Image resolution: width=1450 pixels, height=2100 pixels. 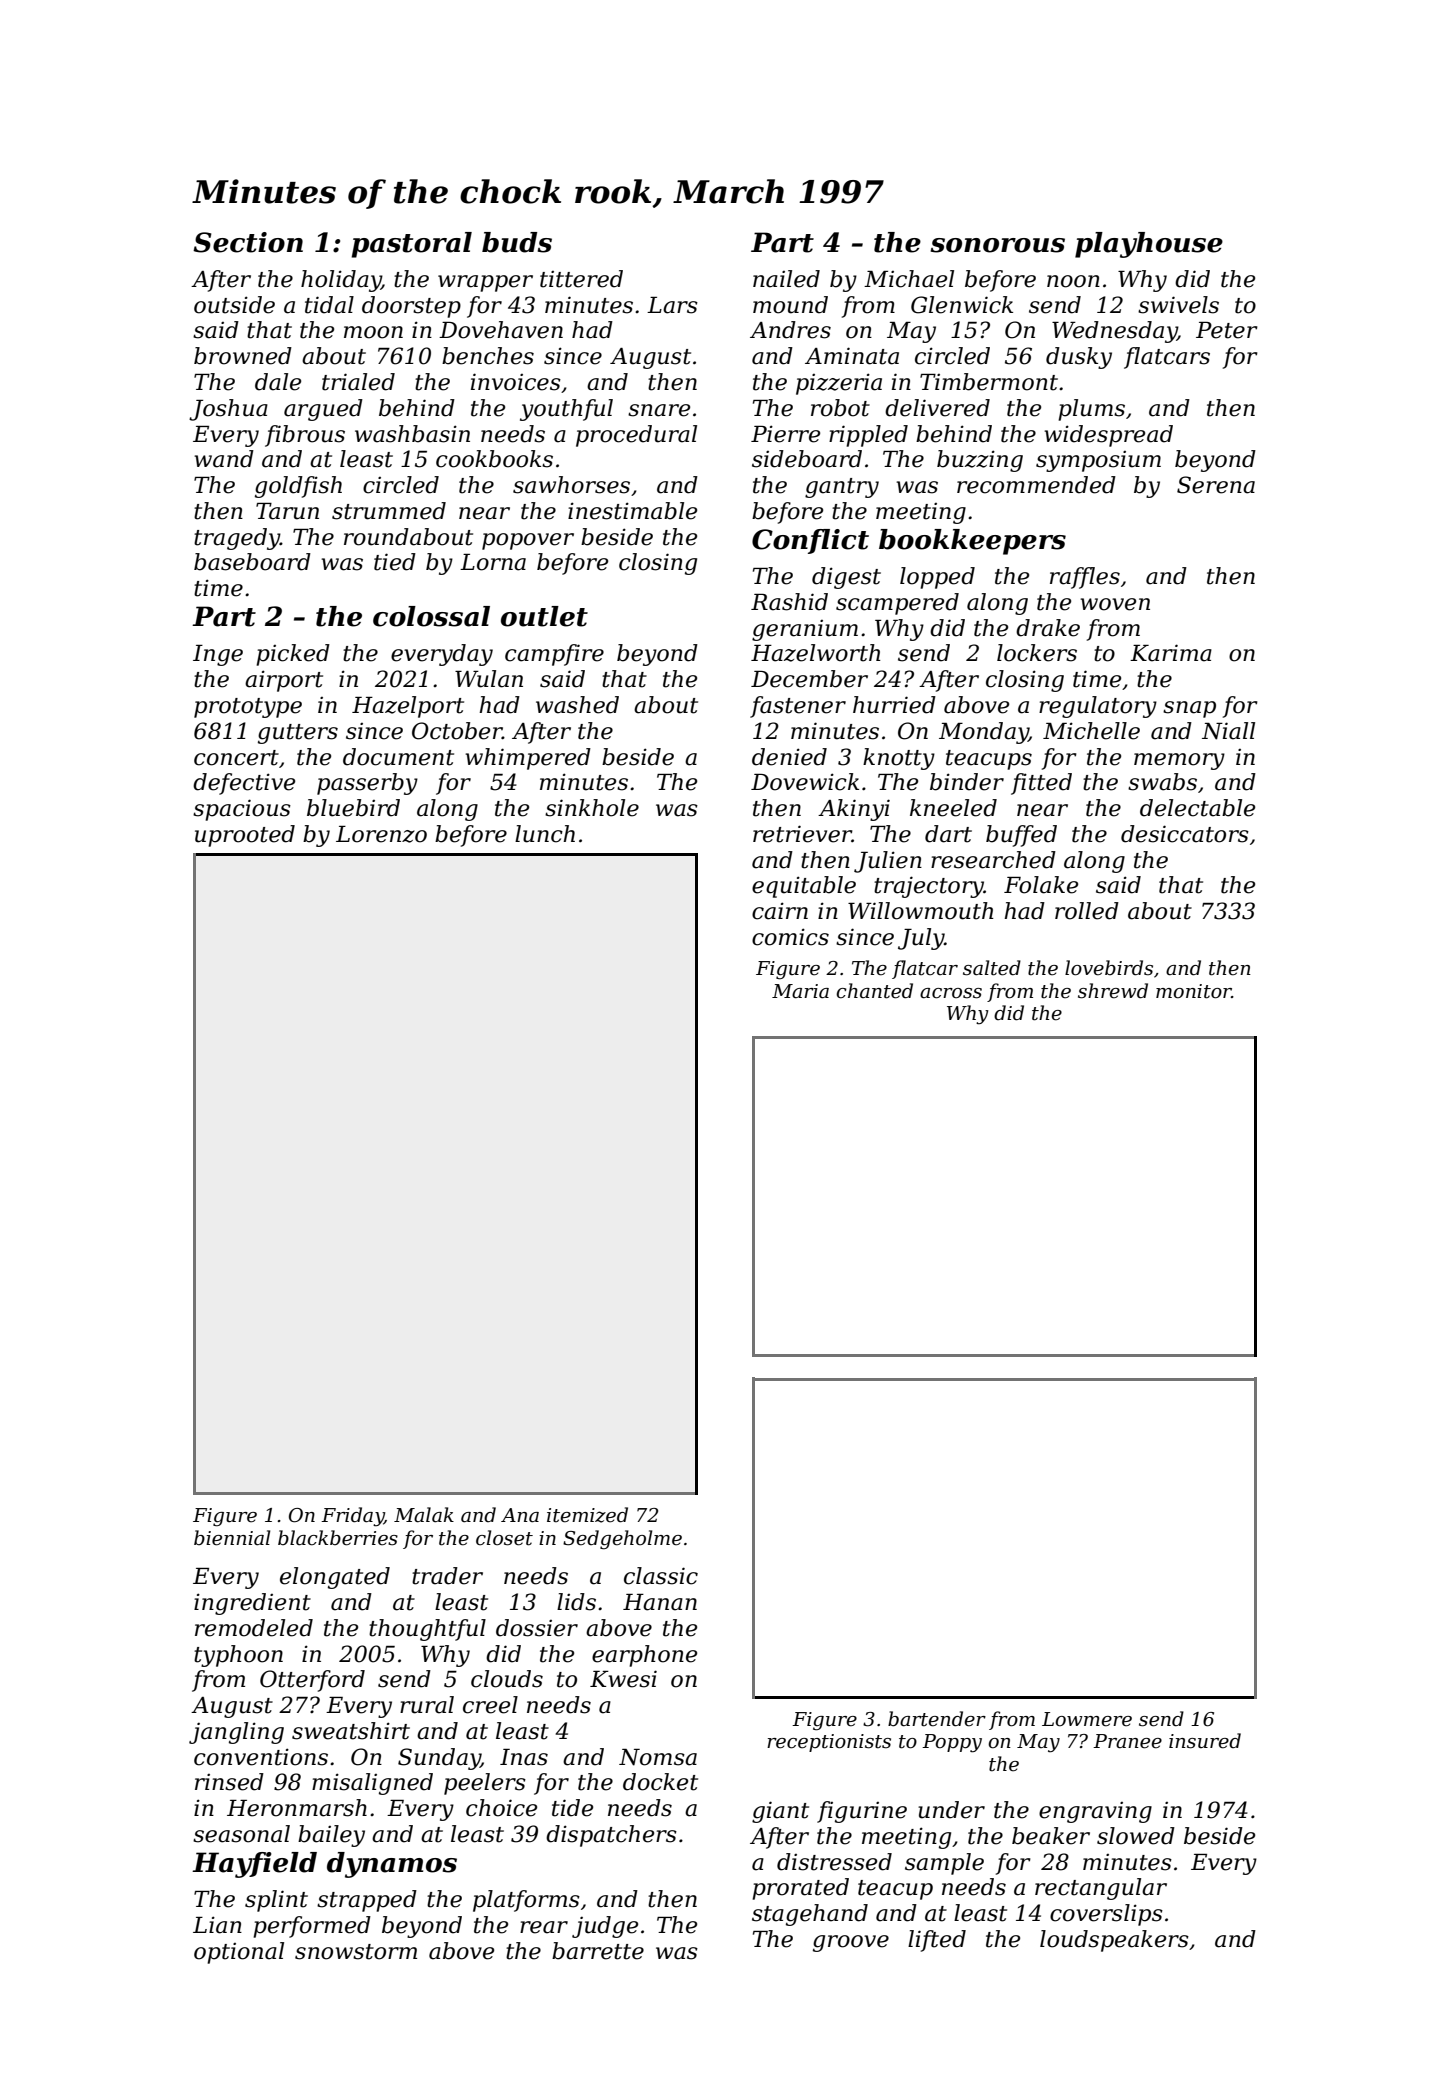 What do you see at coordinates (807, 459) in the page?
I see `sideboard` at bounding box center [807, 459].
